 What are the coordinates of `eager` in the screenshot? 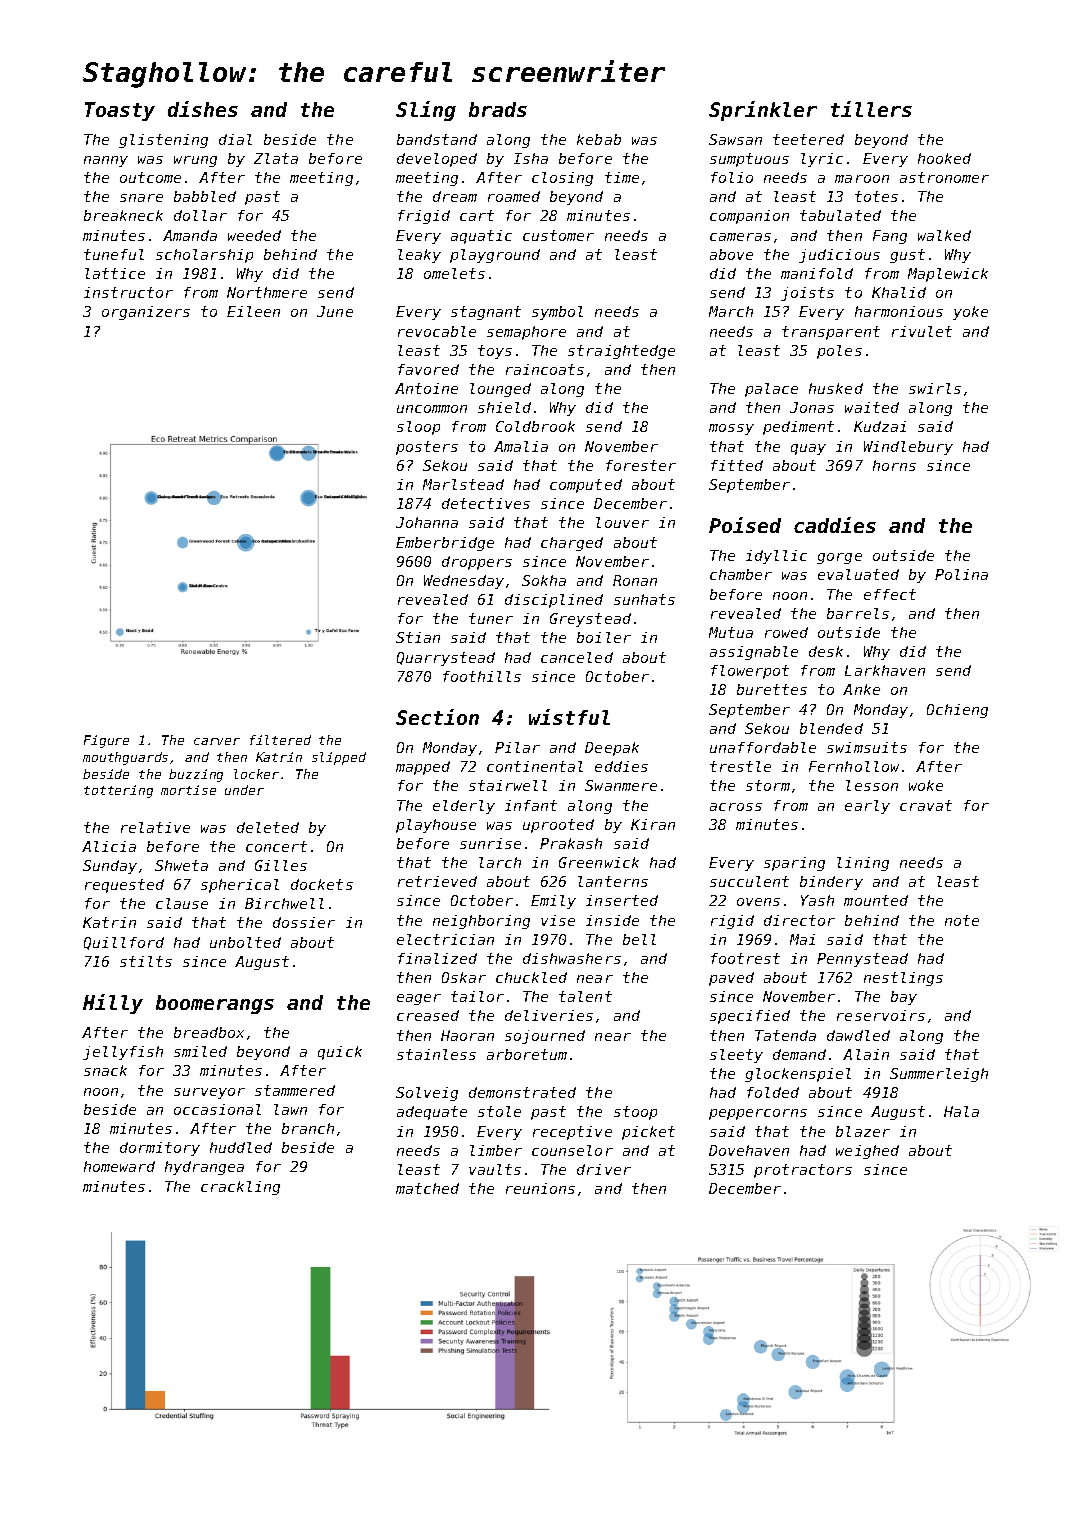 It's located at (419, 999).
